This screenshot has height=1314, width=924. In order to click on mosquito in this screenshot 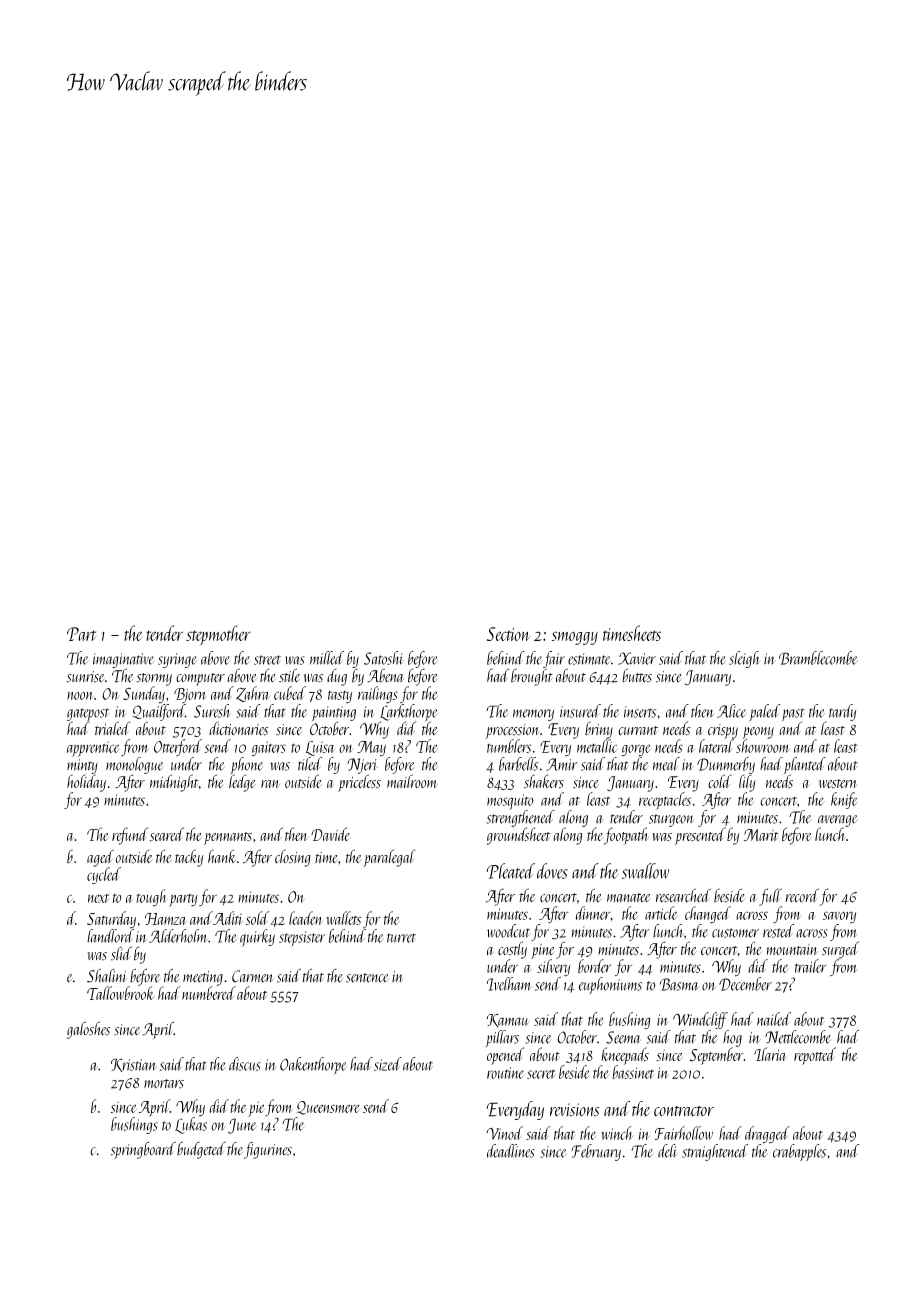, I will do `click(510, 802)`.
